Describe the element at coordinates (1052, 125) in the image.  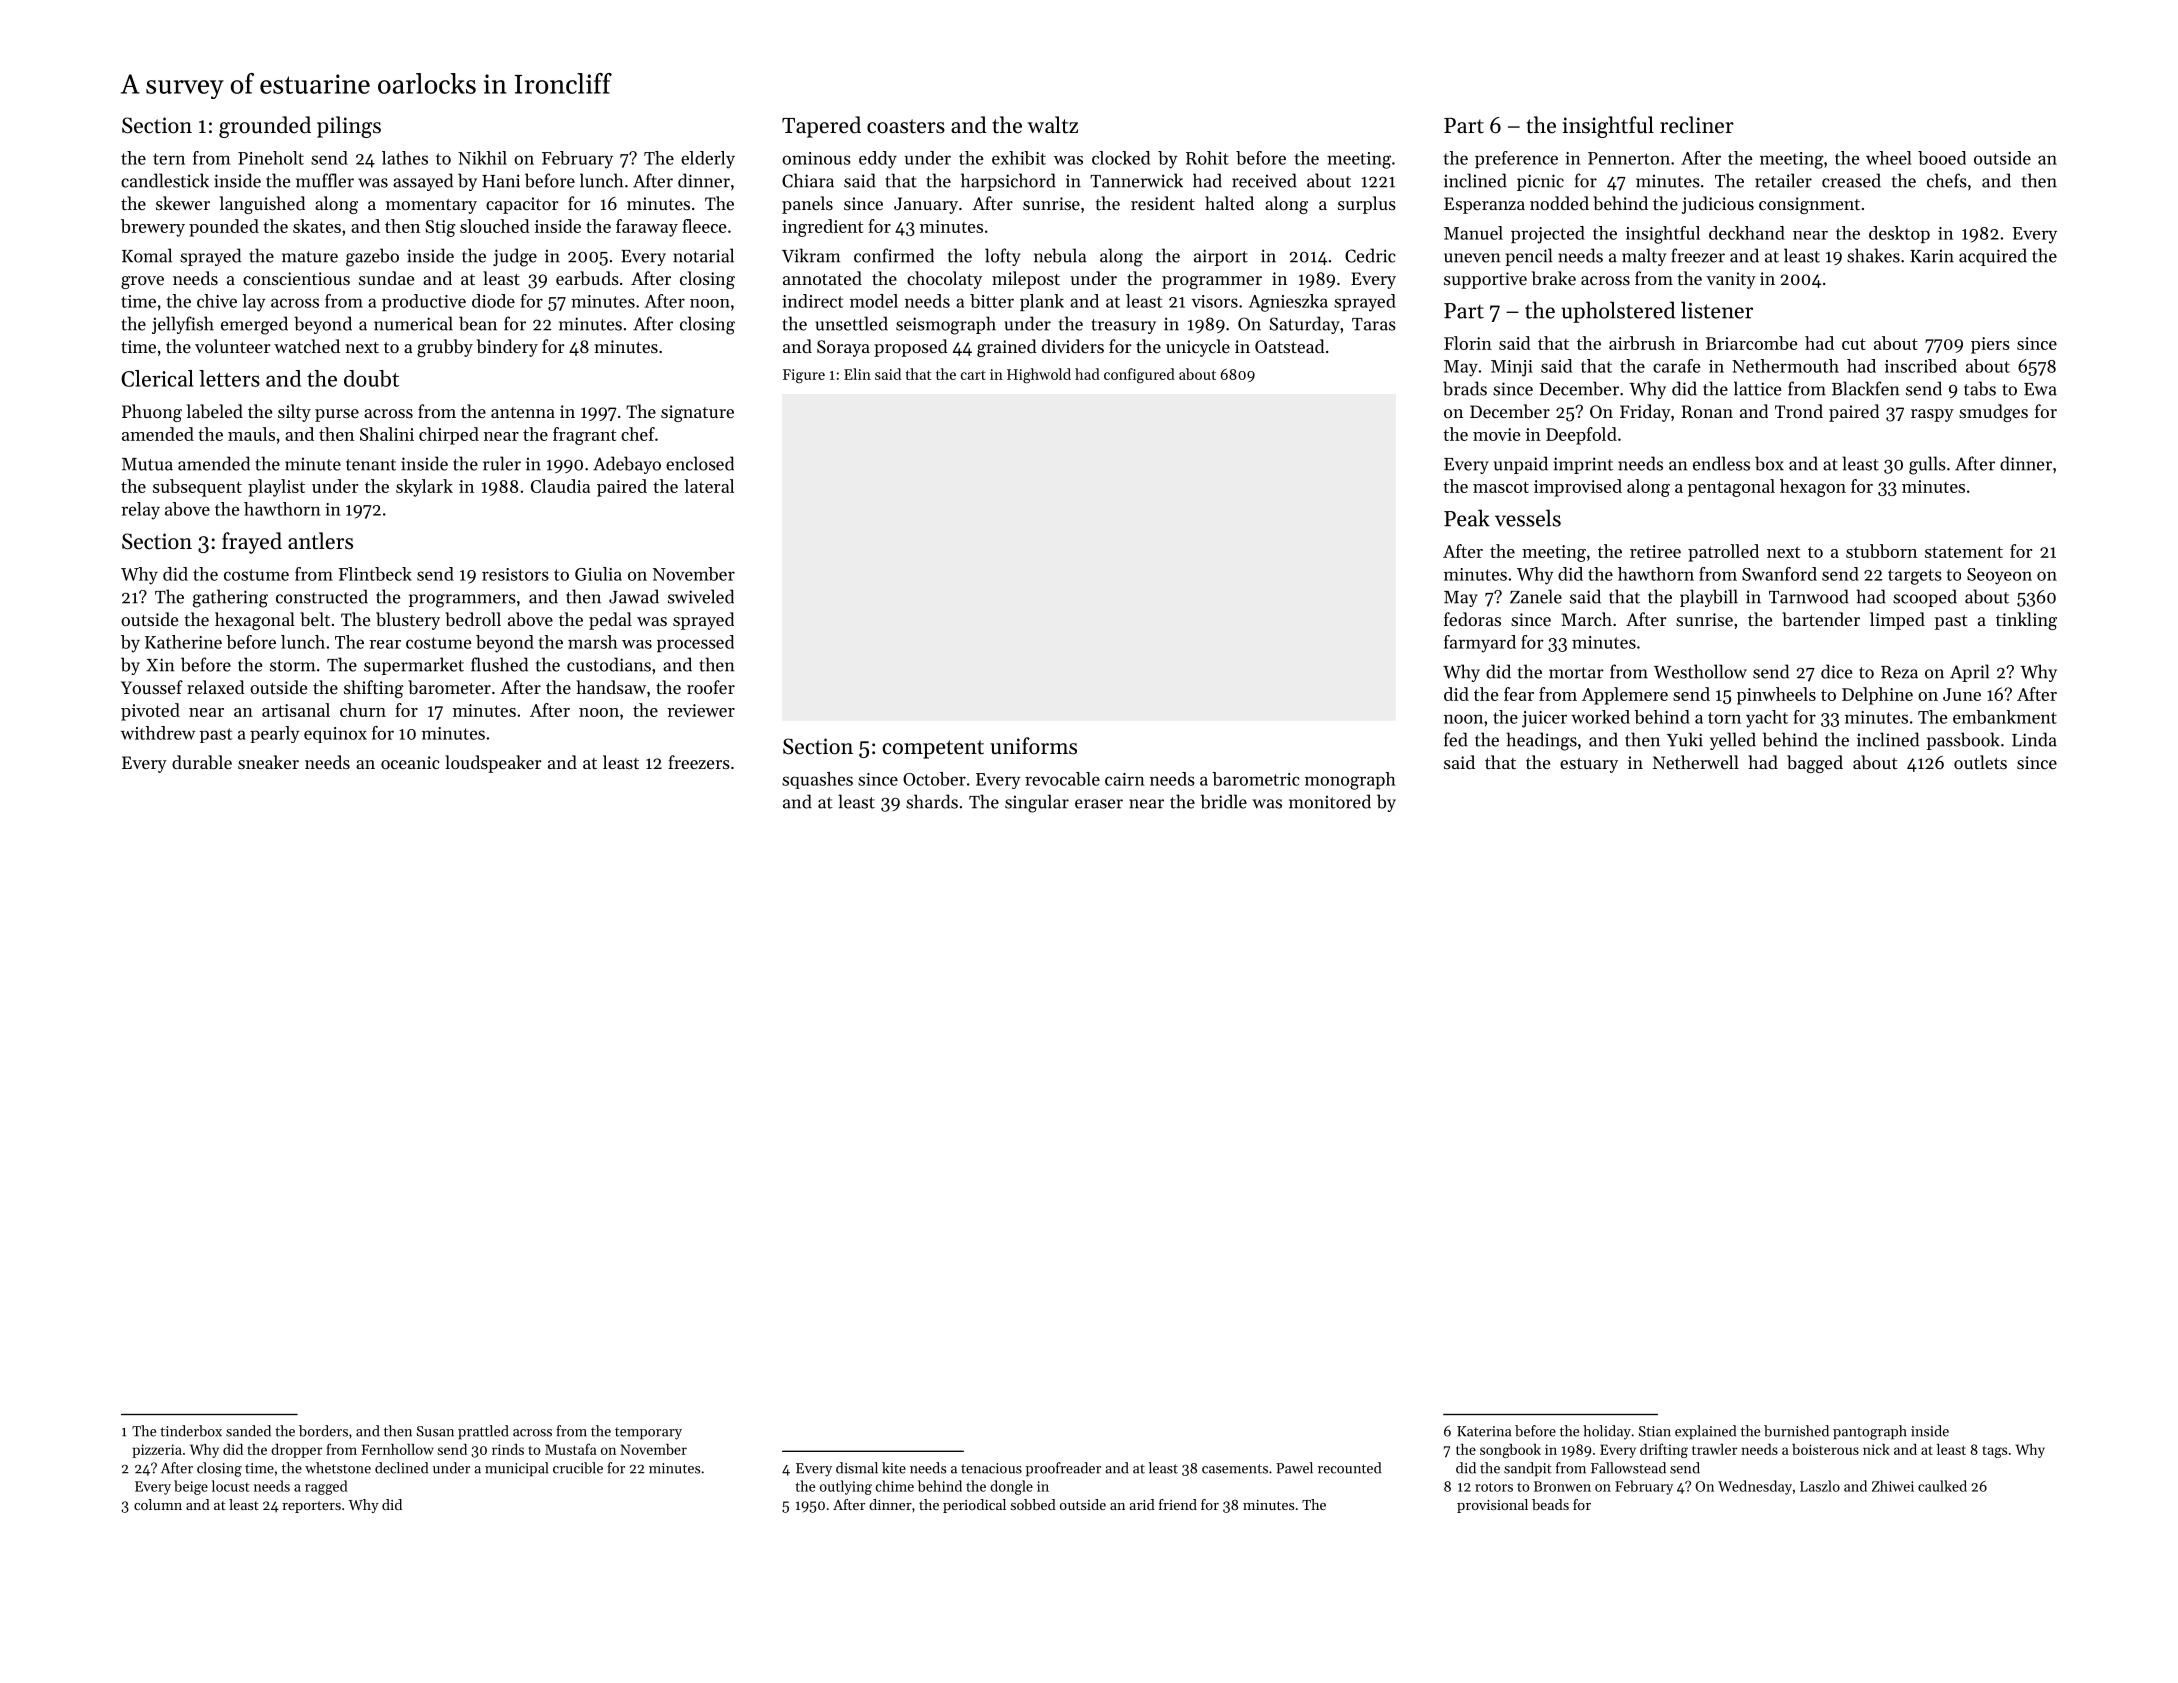
I see `waltz` at that location.
